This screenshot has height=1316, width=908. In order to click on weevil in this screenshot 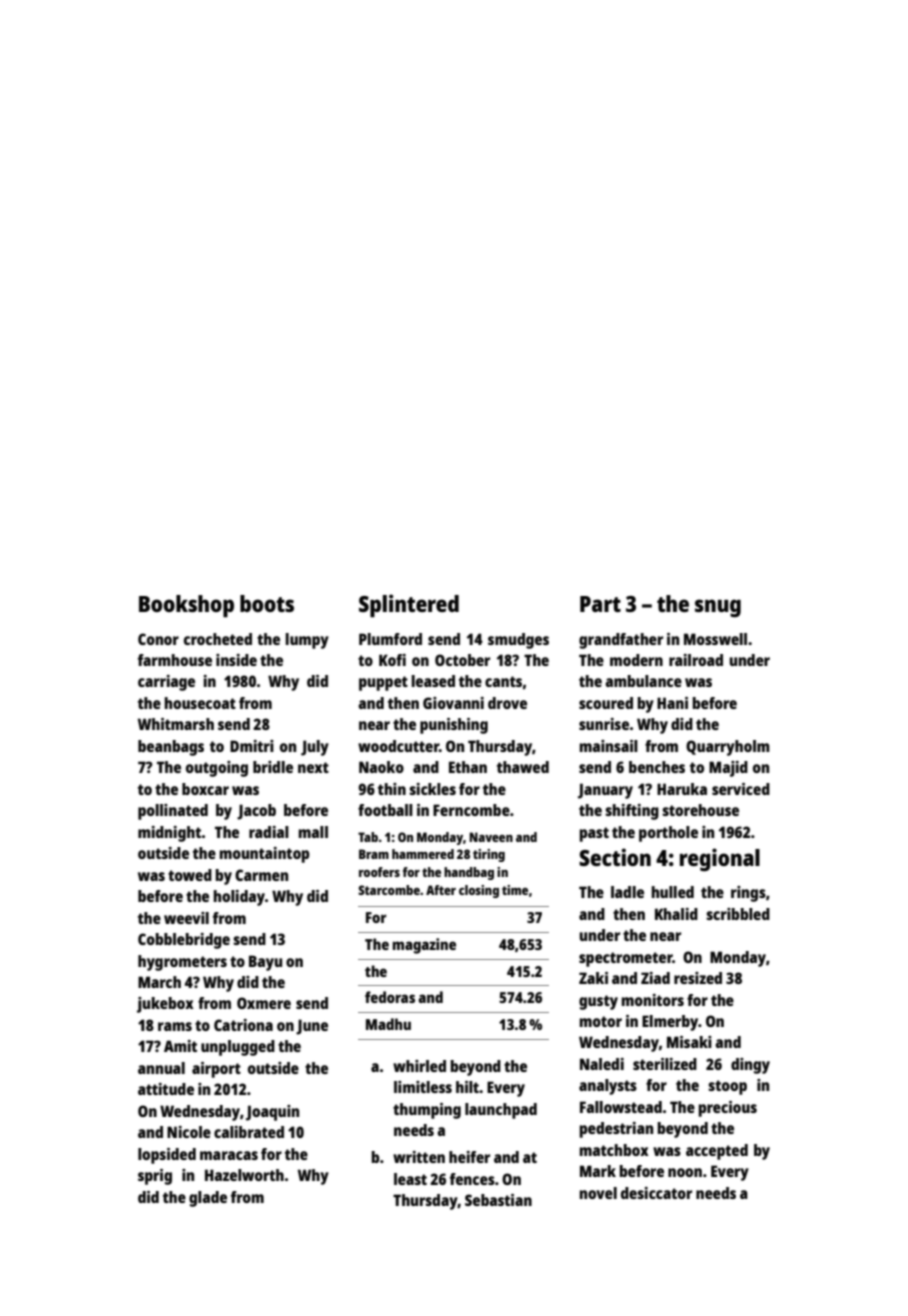, I will do `click(186, 918)`.
